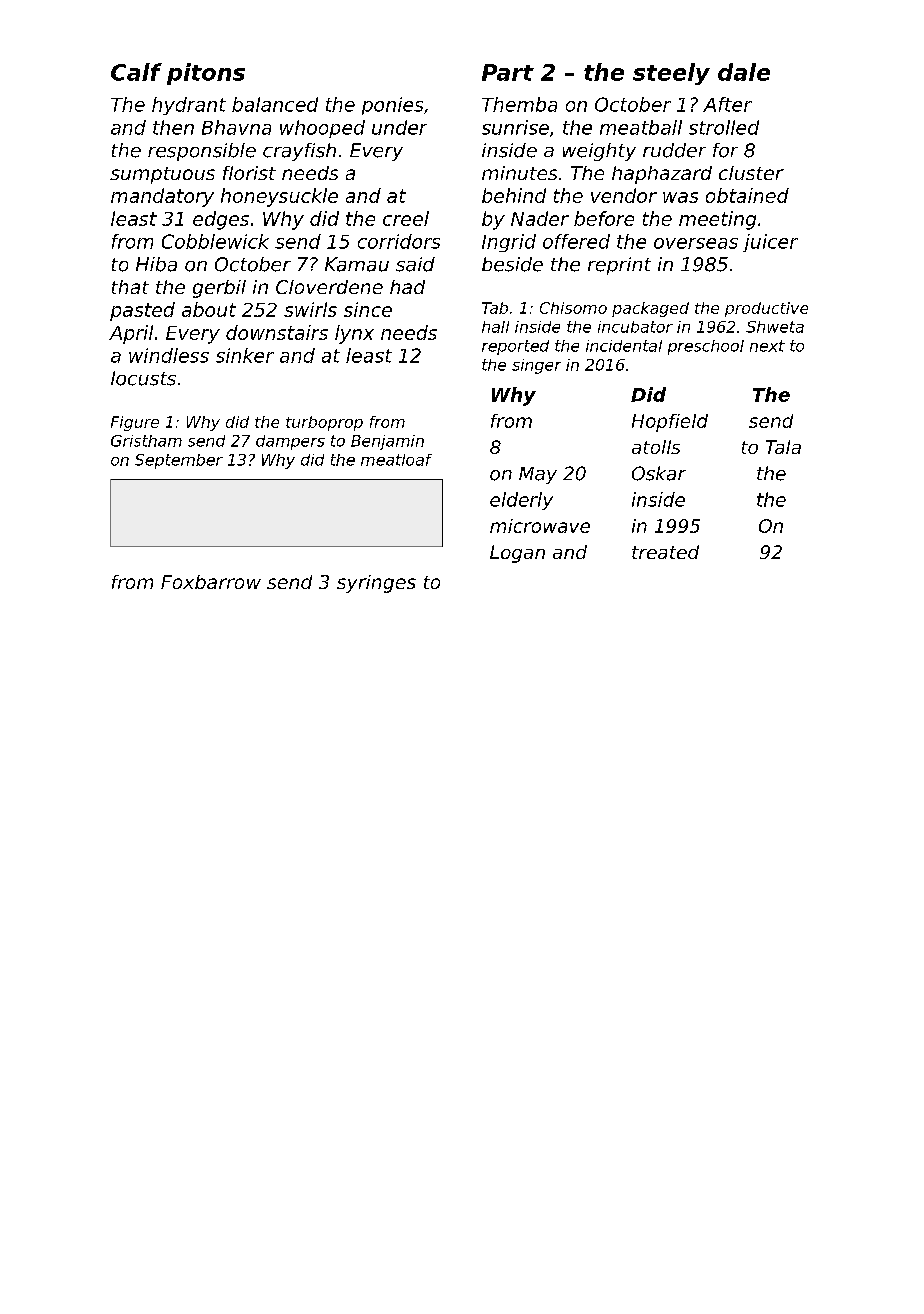 This document has height=1314, width=924. I want to click on treated, so click(665, 552).
